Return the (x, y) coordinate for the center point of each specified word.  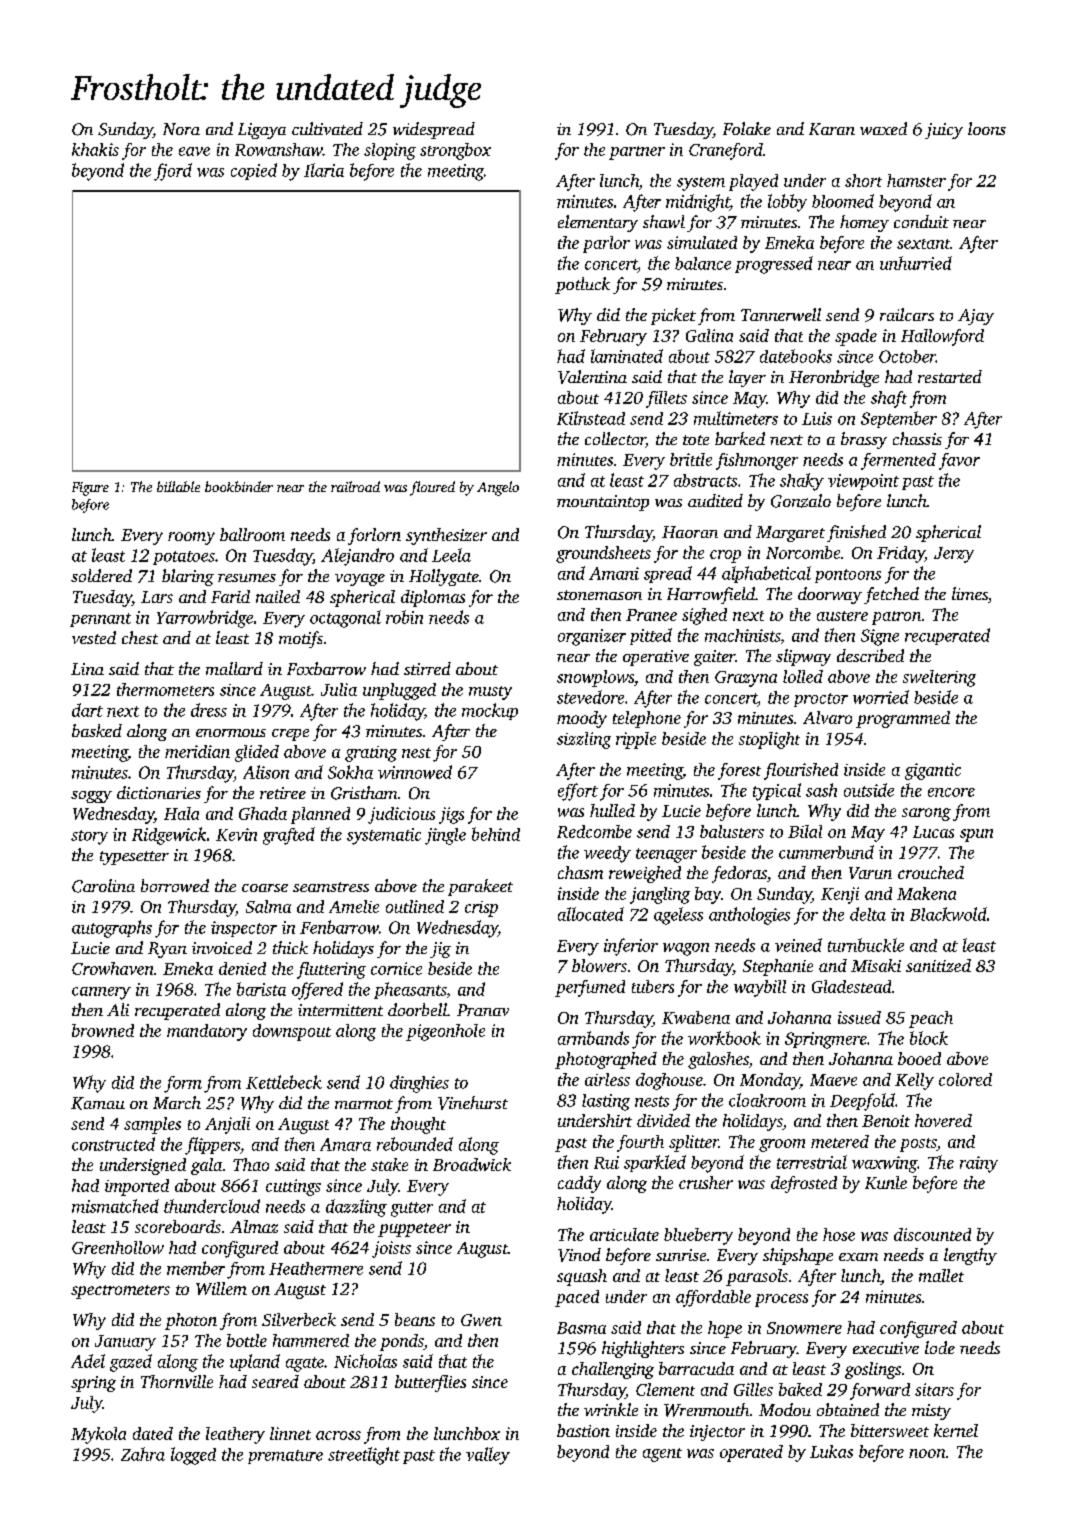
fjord (173, 172)
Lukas (831, 1451)
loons (987, 128)
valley (488, 1456)
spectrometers (120, 1292)
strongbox (455, 151)
